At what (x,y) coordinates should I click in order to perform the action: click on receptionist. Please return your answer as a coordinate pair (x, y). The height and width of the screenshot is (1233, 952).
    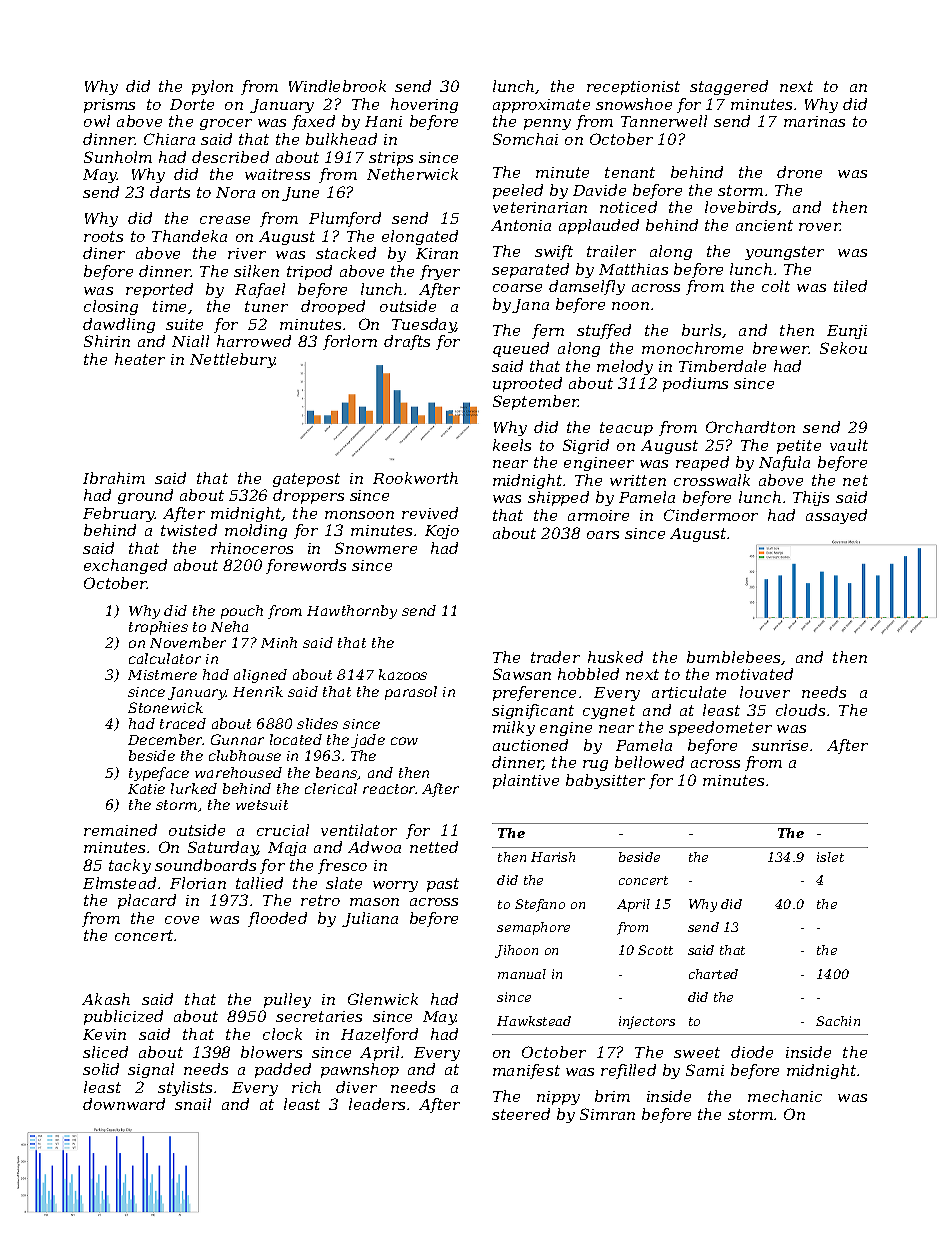
    Looking at the image, I should click on (633, 88).
